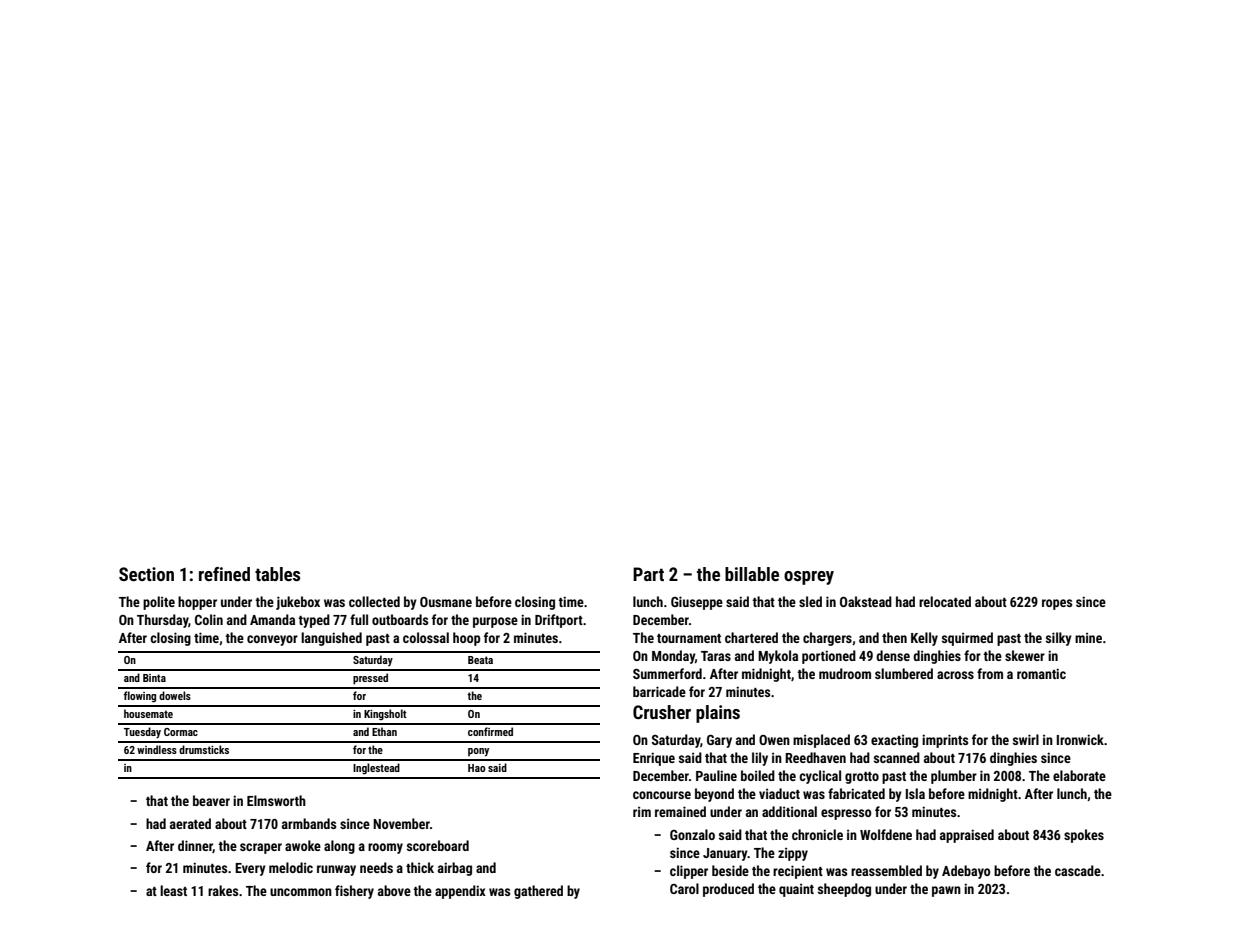 The width and height of the screenshot is (1233, 952). Describe the element at coordinates (477, 768) in the screenshot. I see `Hao` at that location.
